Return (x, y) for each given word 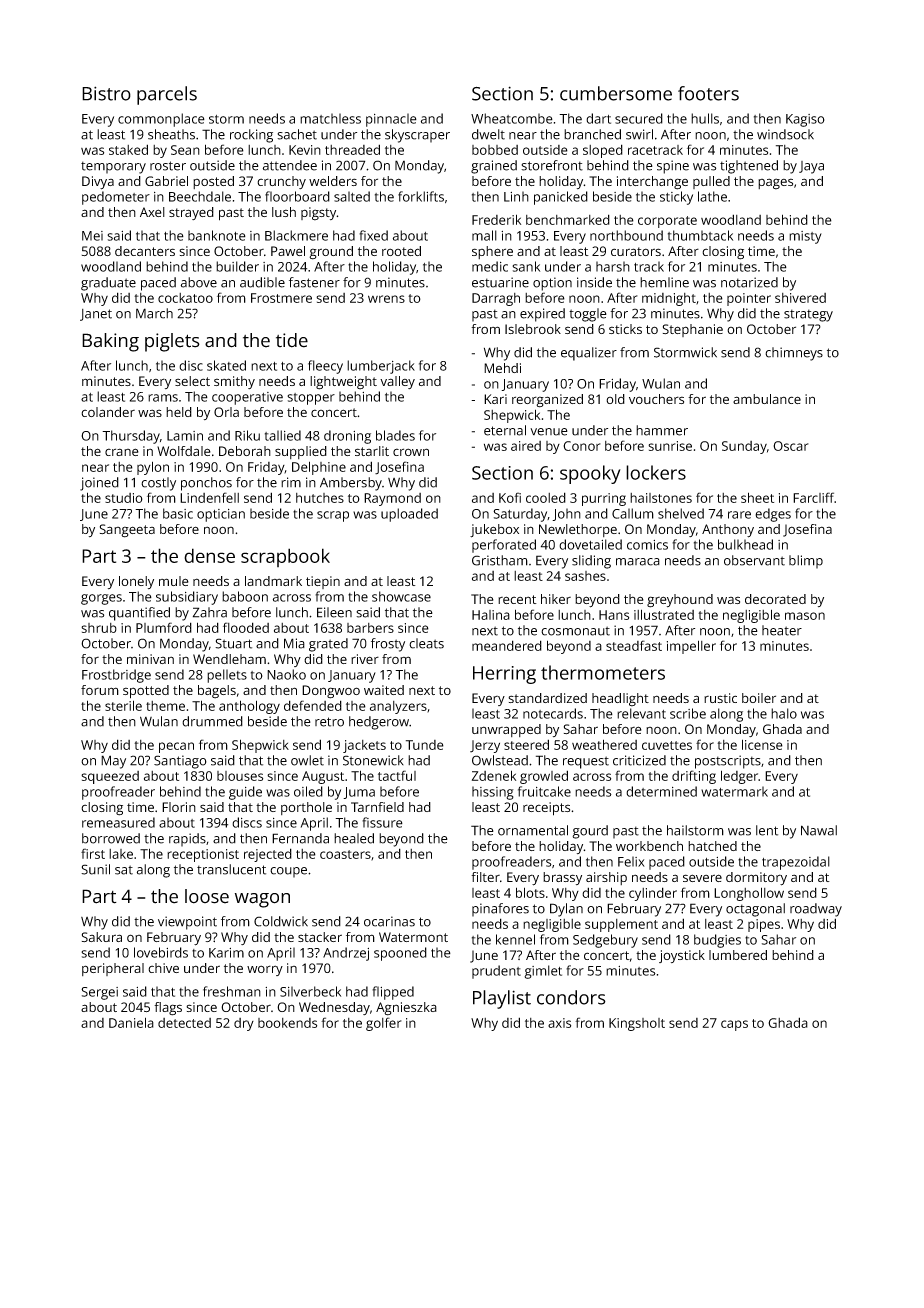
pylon (153, 468)
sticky (676, 198)
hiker (556, 599)
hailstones (661, 498)
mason (805, 616)
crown (411, 452)
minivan (150, 659)
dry (244, 1024)
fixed (373, 235)
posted (213, 182)
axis (559, 1023)
